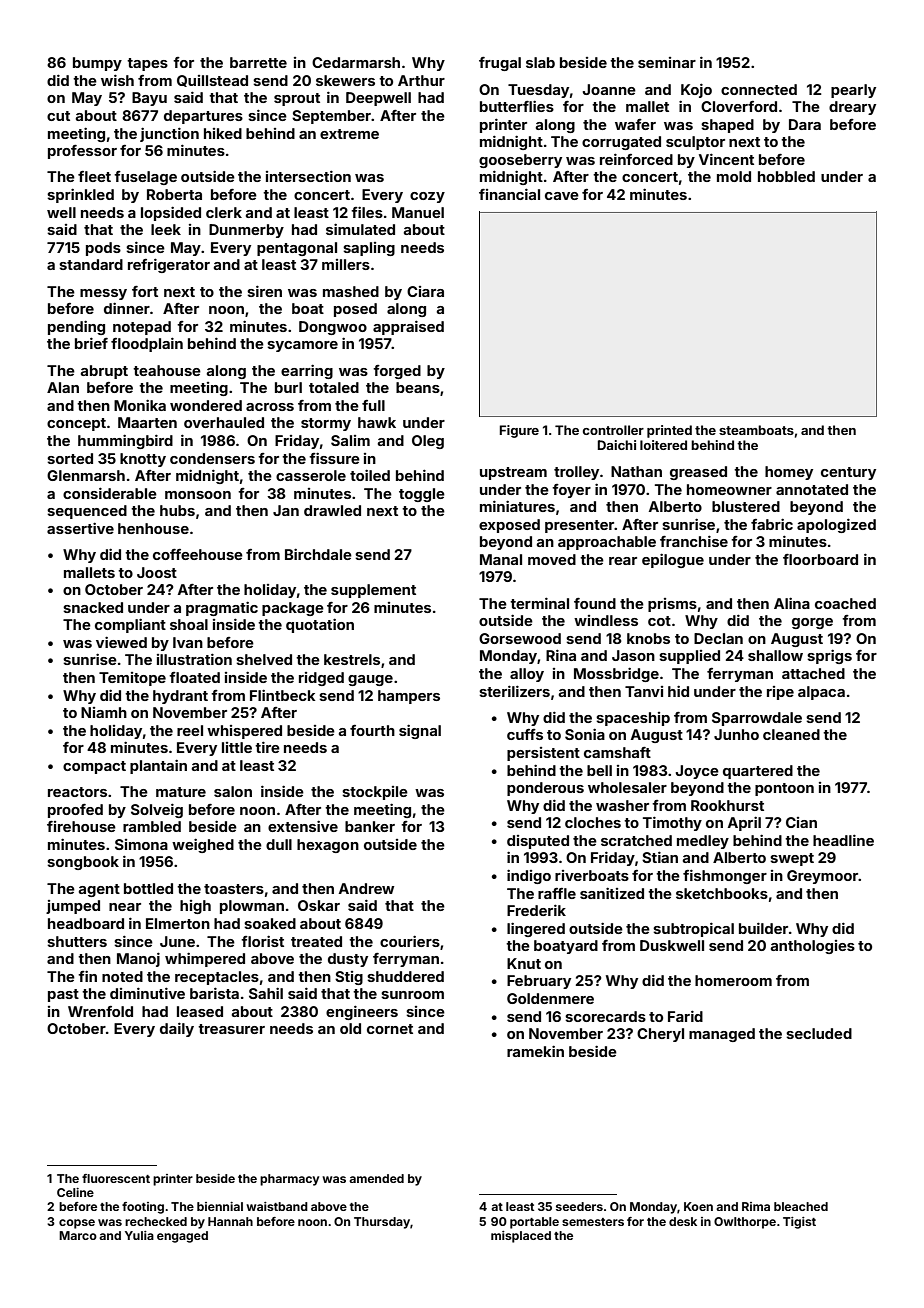 The height and width of the screenshot is (1308, 924). What do you see at coordinates (791, 734) in the screenshot?
I see `cleaned` at bounding box center [791, 734].
